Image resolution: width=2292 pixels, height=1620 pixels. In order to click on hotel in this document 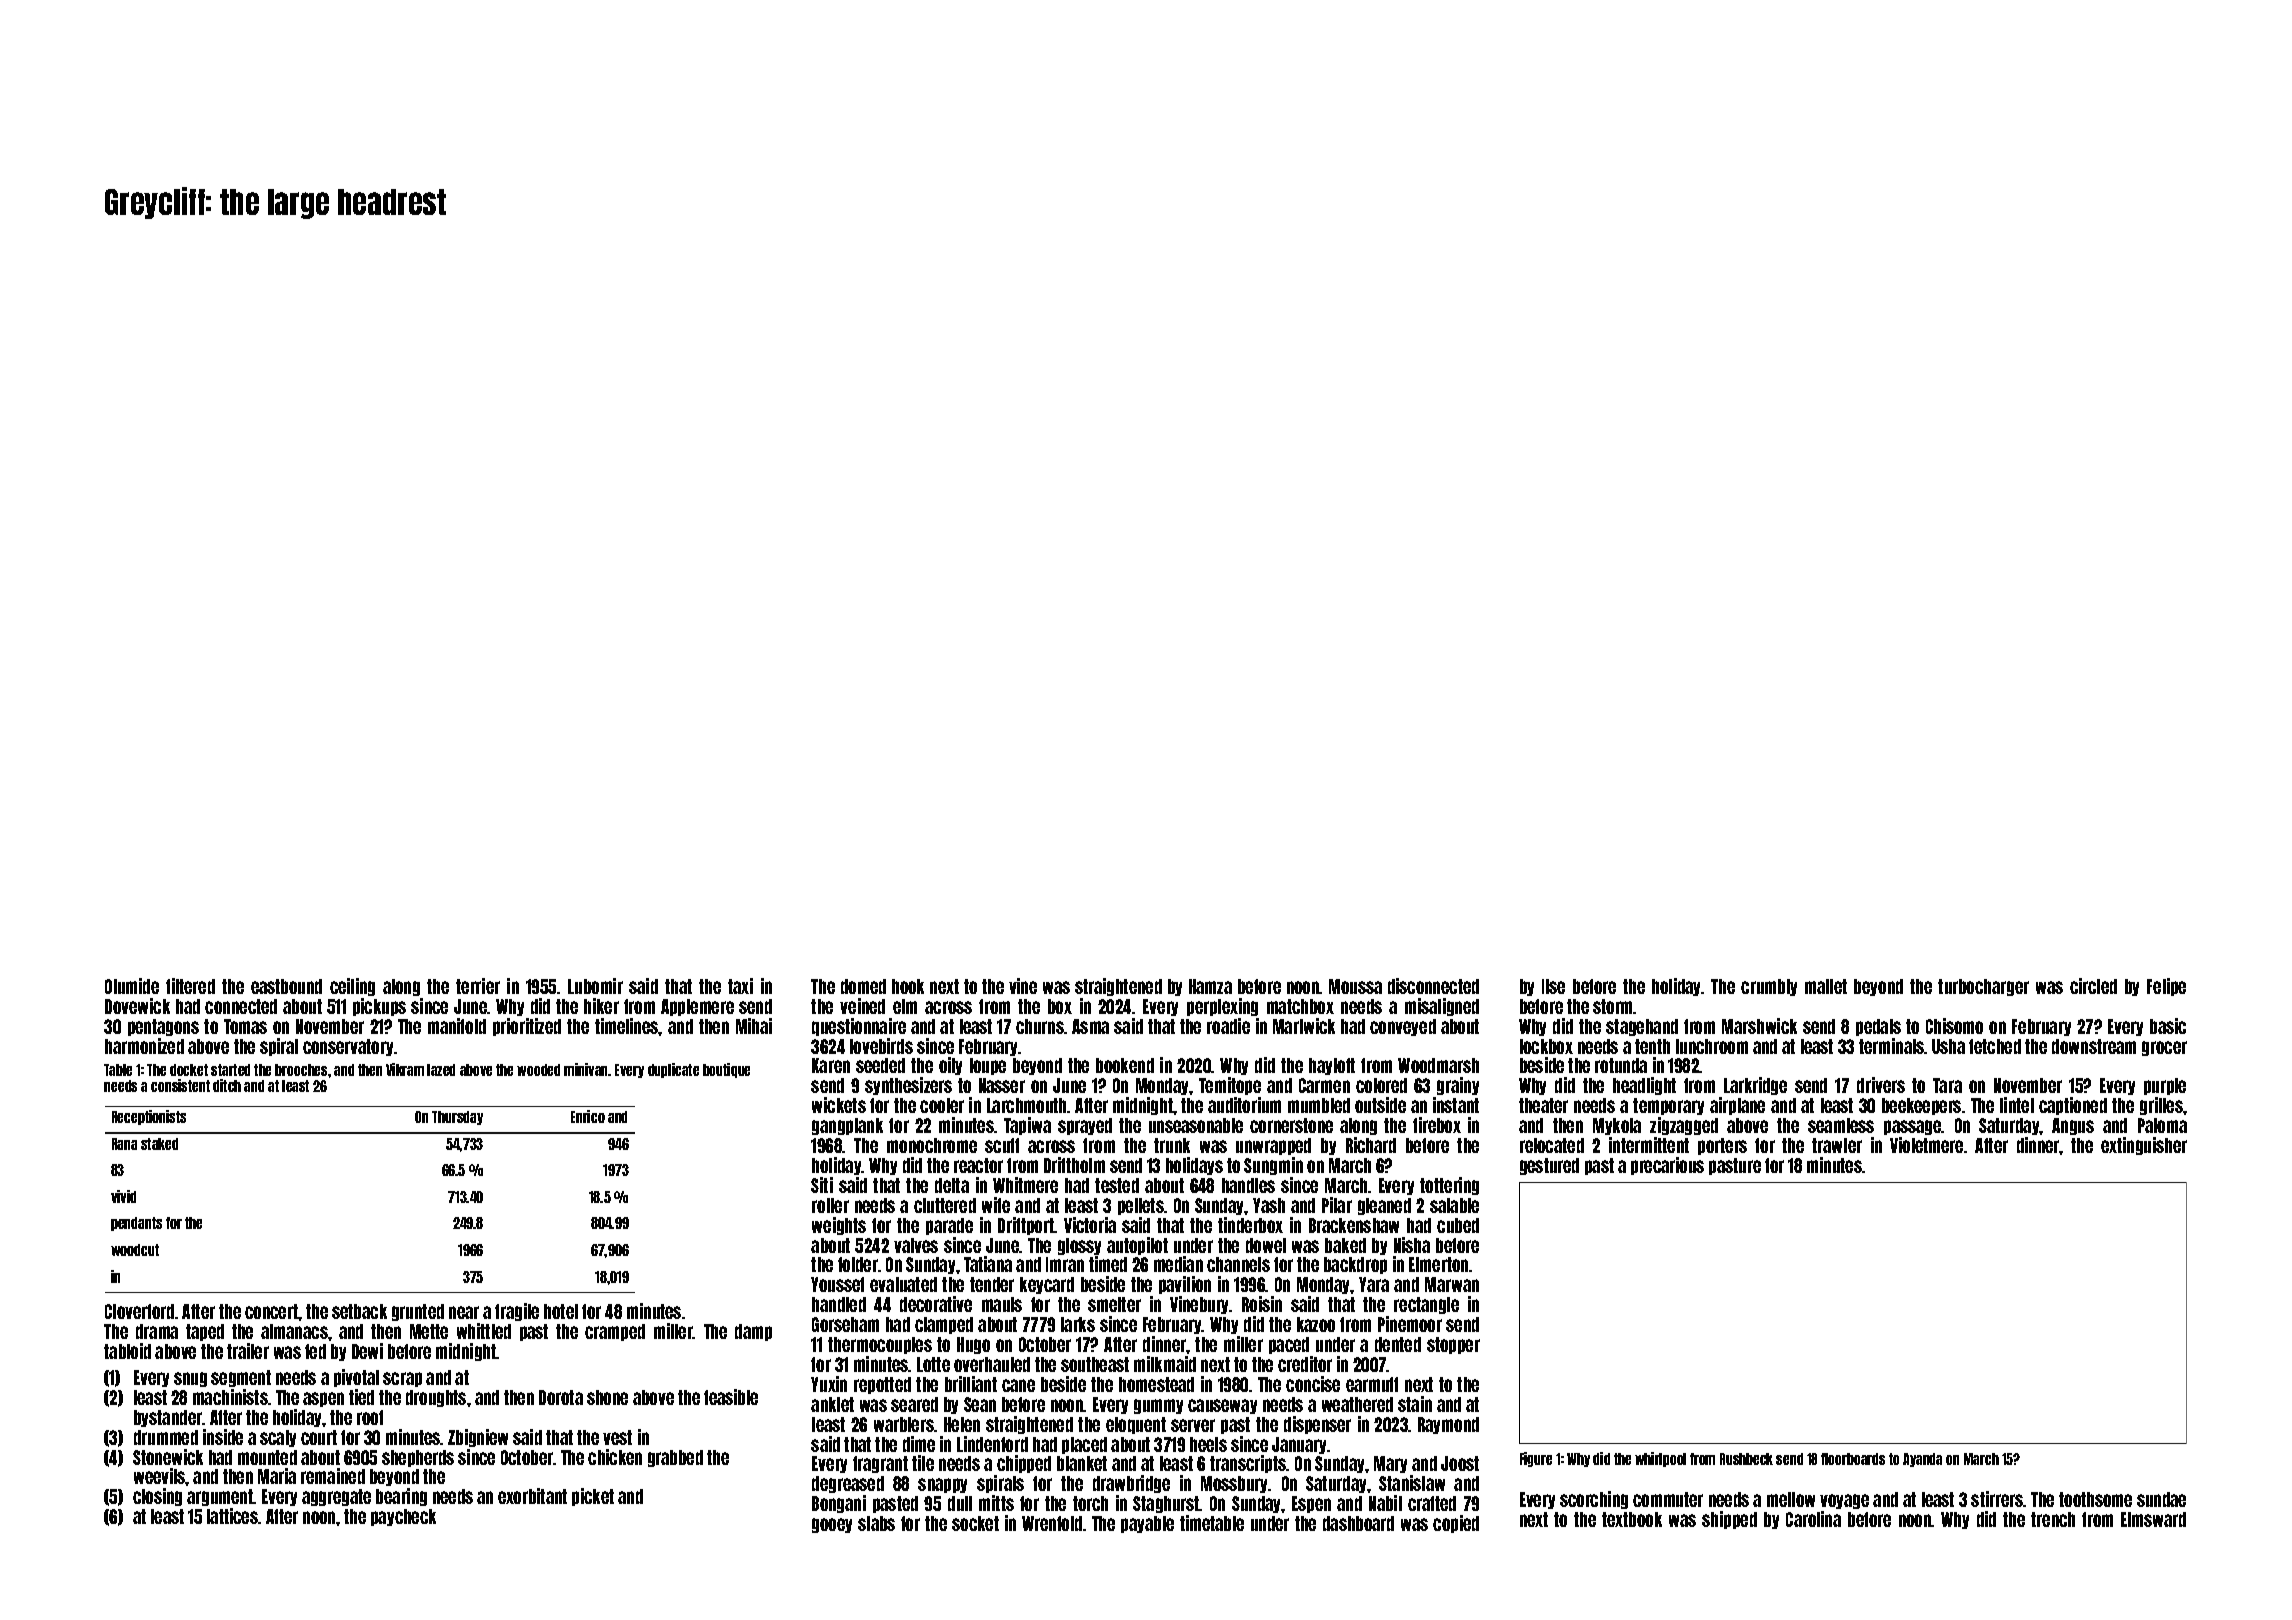, I will do `click(561, 1311)`.
